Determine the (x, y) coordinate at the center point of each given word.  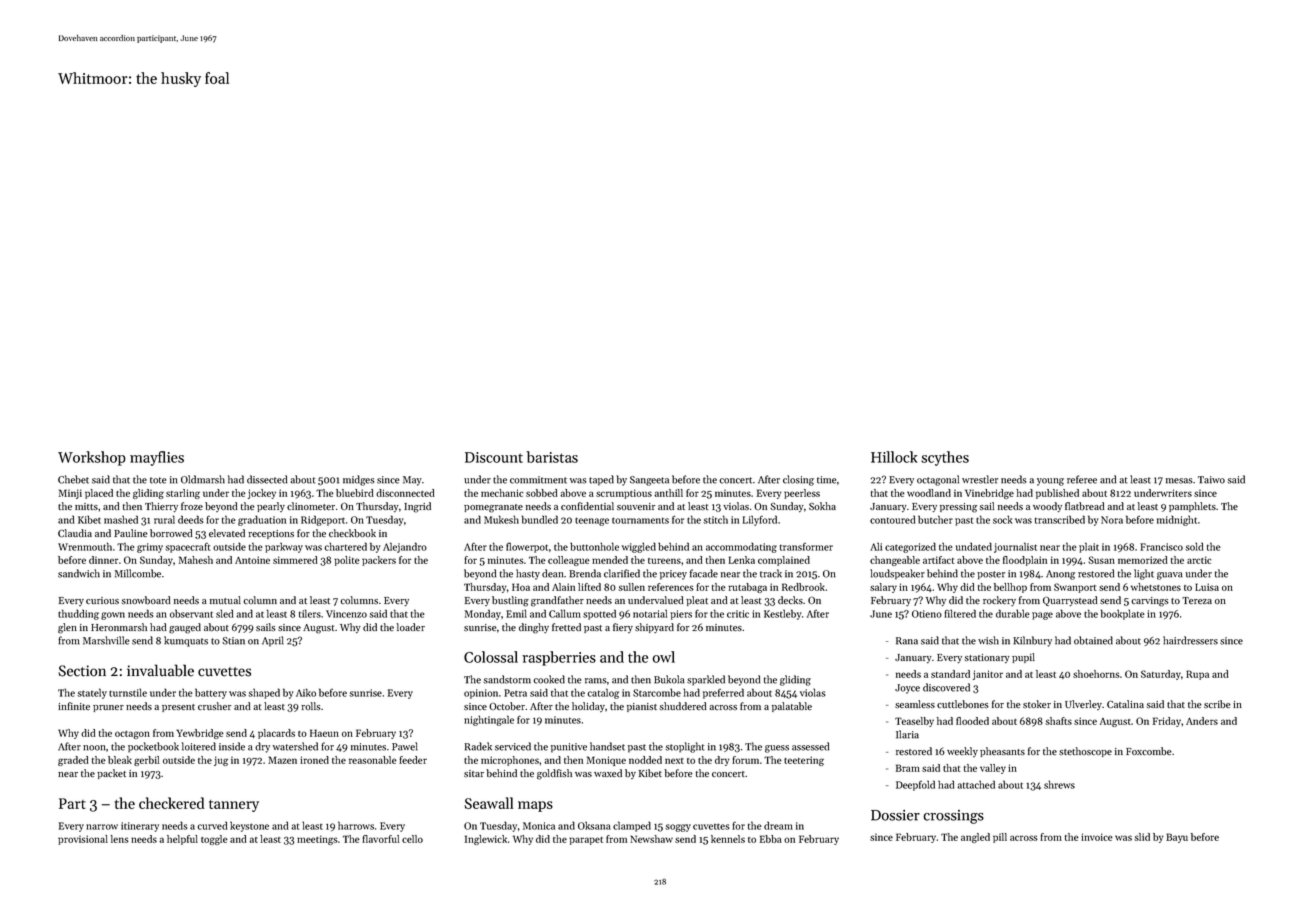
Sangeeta (649, 481)
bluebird (355, 493)
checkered (172, 803)
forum (745, 760)
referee (1082, 479)
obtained (1093, 640)
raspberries (559, 658)
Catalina (1125, 704)
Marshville (106, 640)
